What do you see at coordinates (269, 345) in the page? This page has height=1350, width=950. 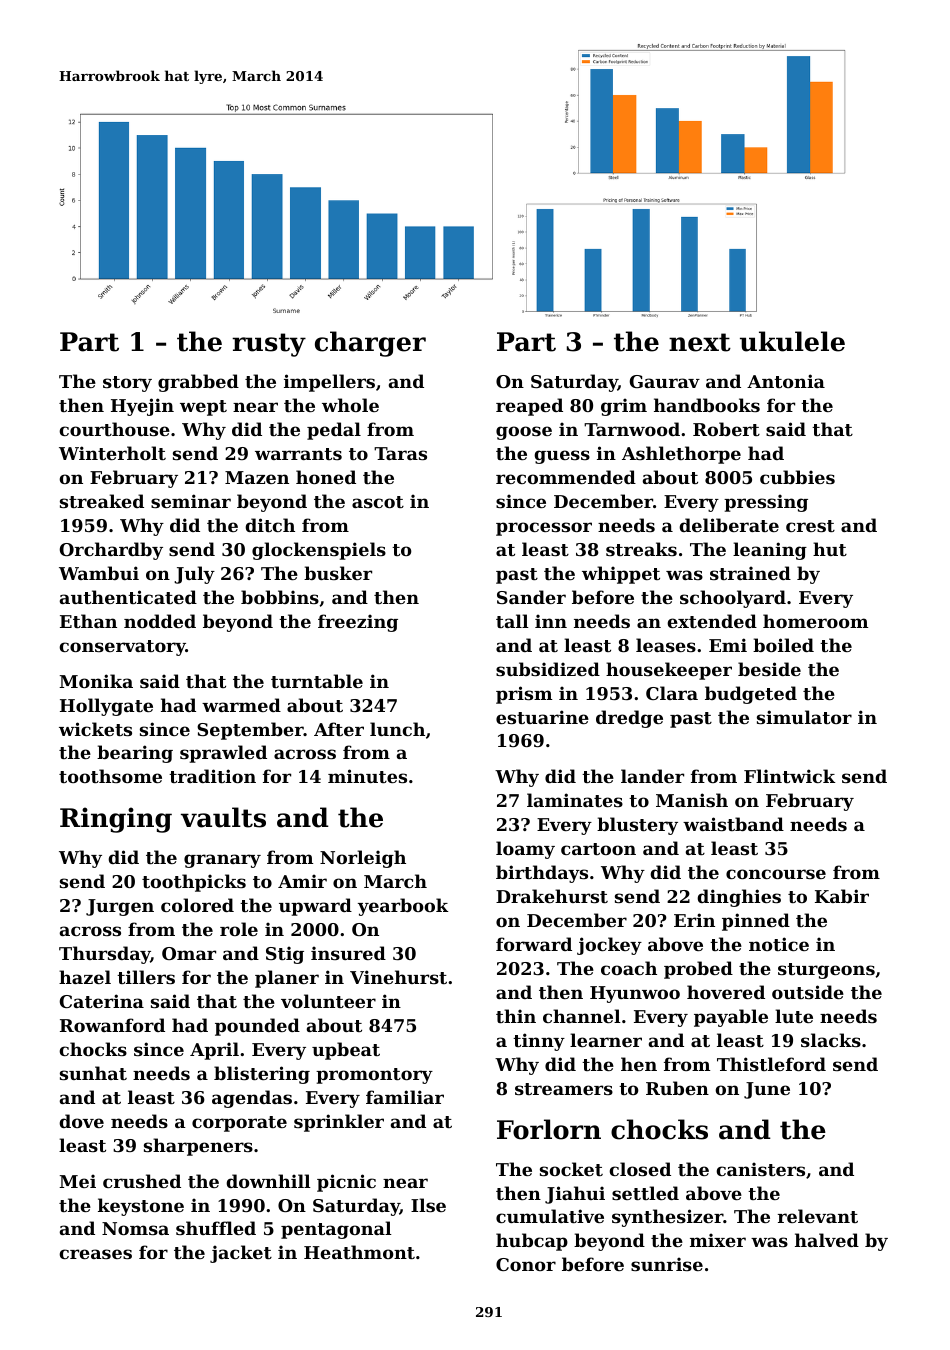 I see `rusty` at bounding box center [269, 345].
